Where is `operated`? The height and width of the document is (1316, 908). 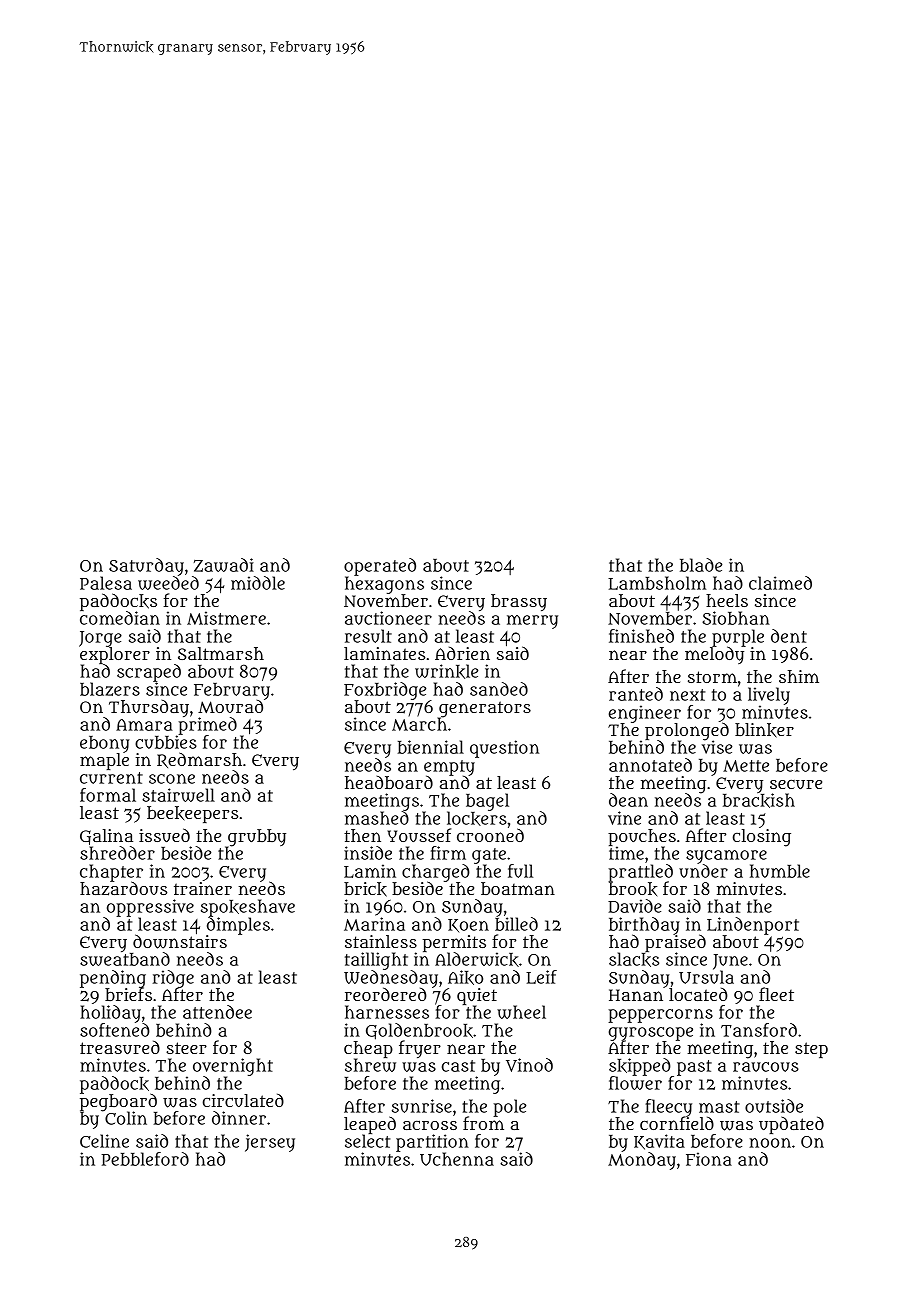 operated is located at coordinates (380, 567).
